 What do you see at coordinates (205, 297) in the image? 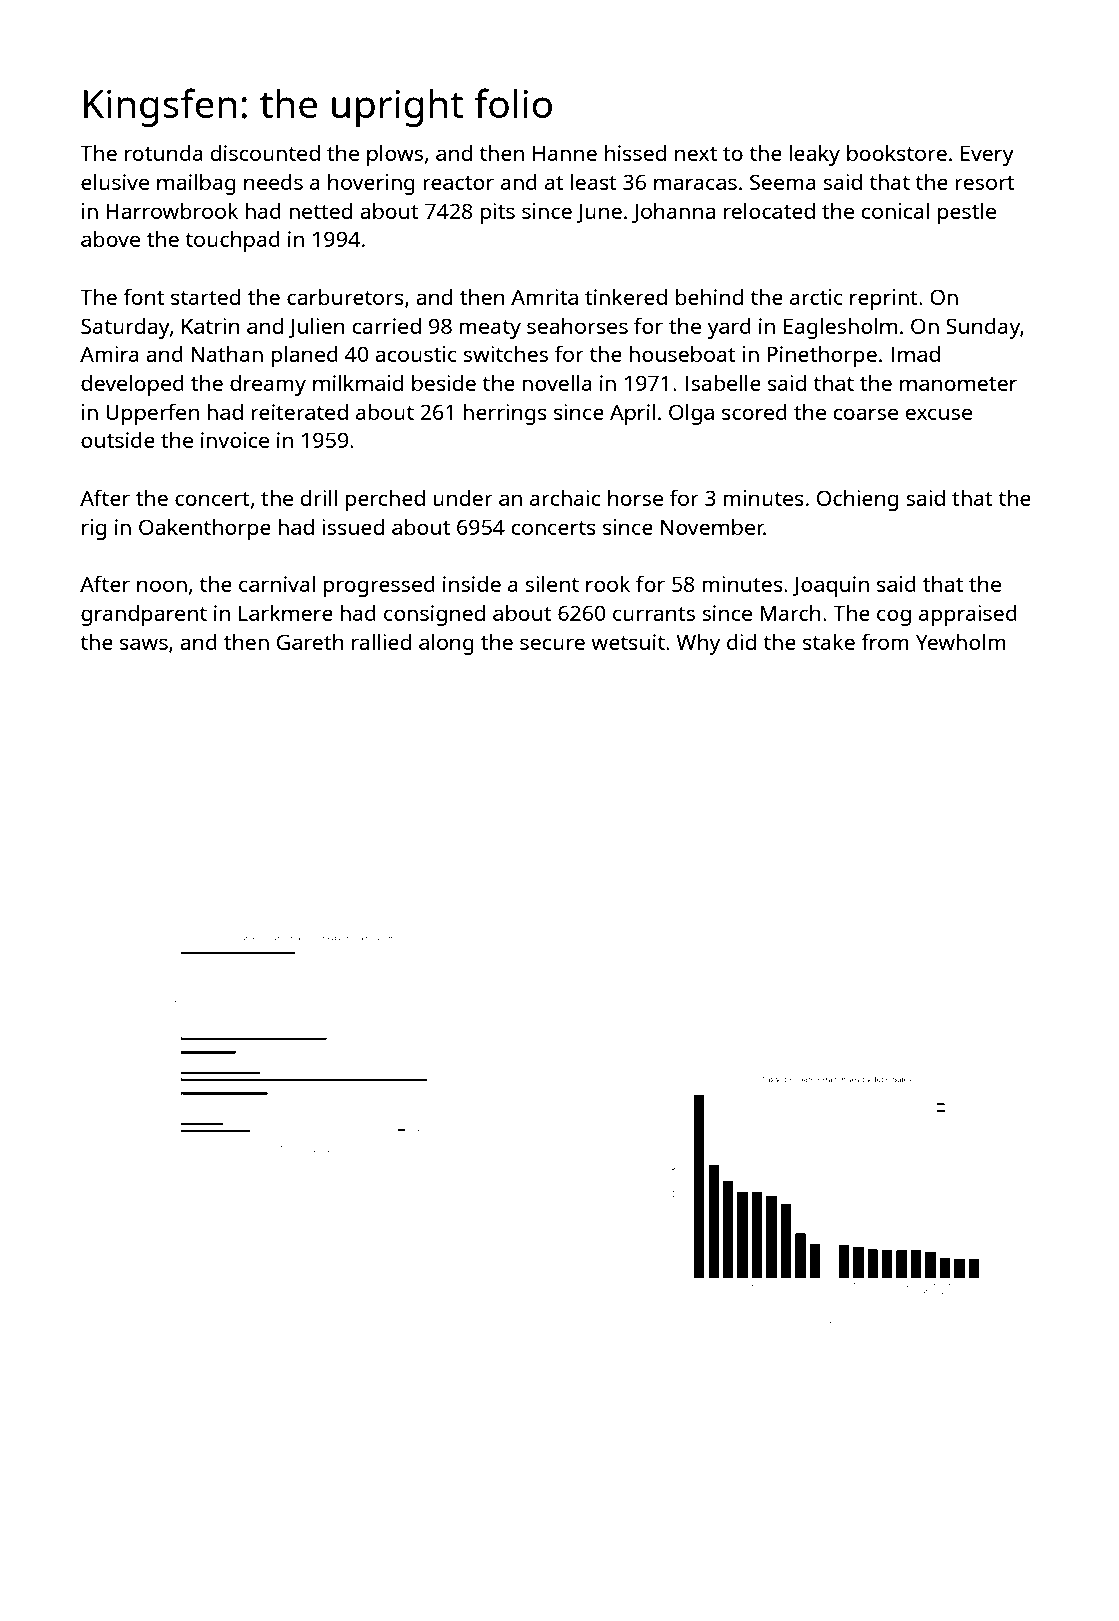
I see `started` at bounding box center [205, 297].
